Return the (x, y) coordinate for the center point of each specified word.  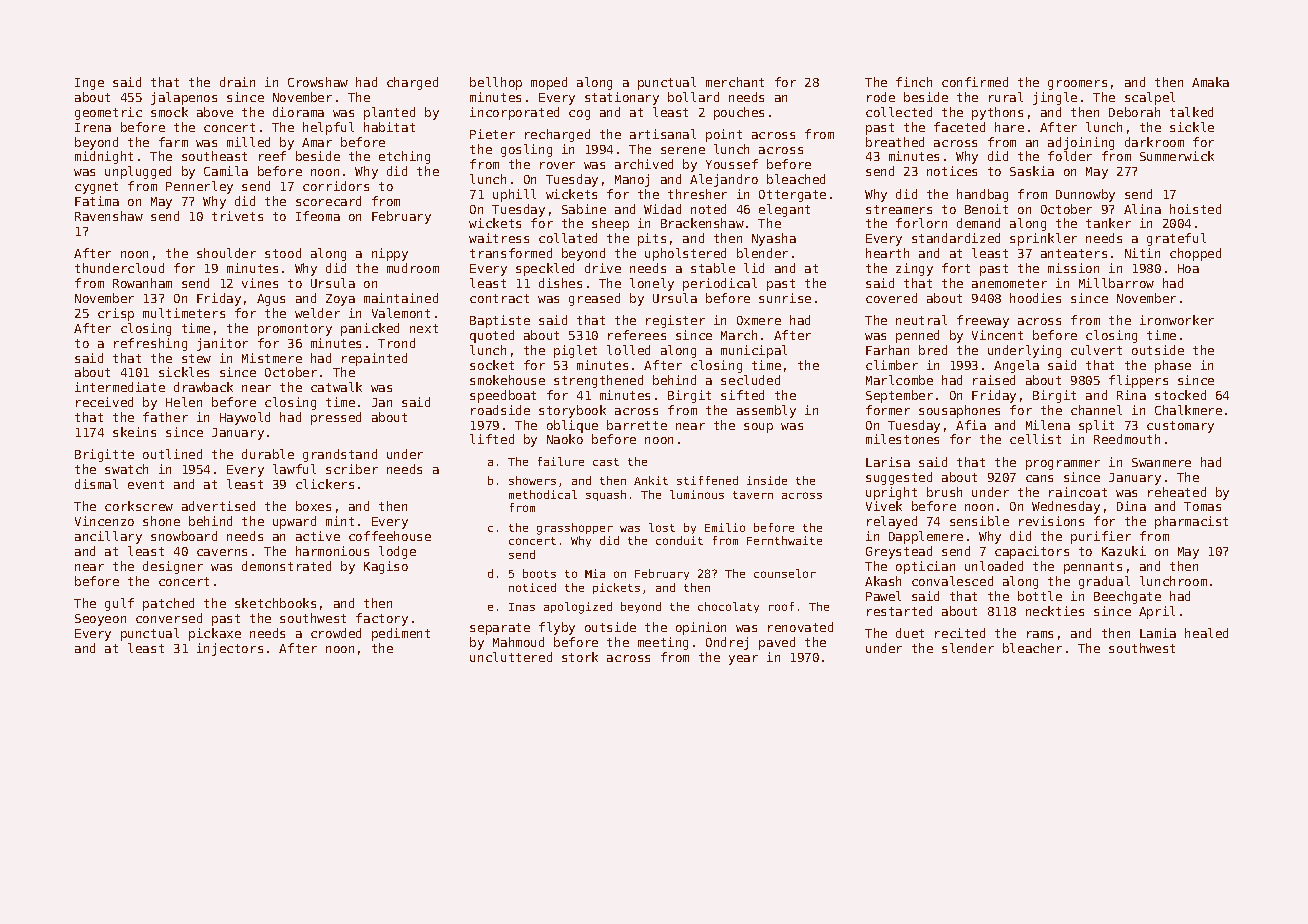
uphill (514, 195)
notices (952, 171)
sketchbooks (275, 603)
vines (260, 283)
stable (713, 268)
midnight (104, 157)
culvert (1096, 350)
